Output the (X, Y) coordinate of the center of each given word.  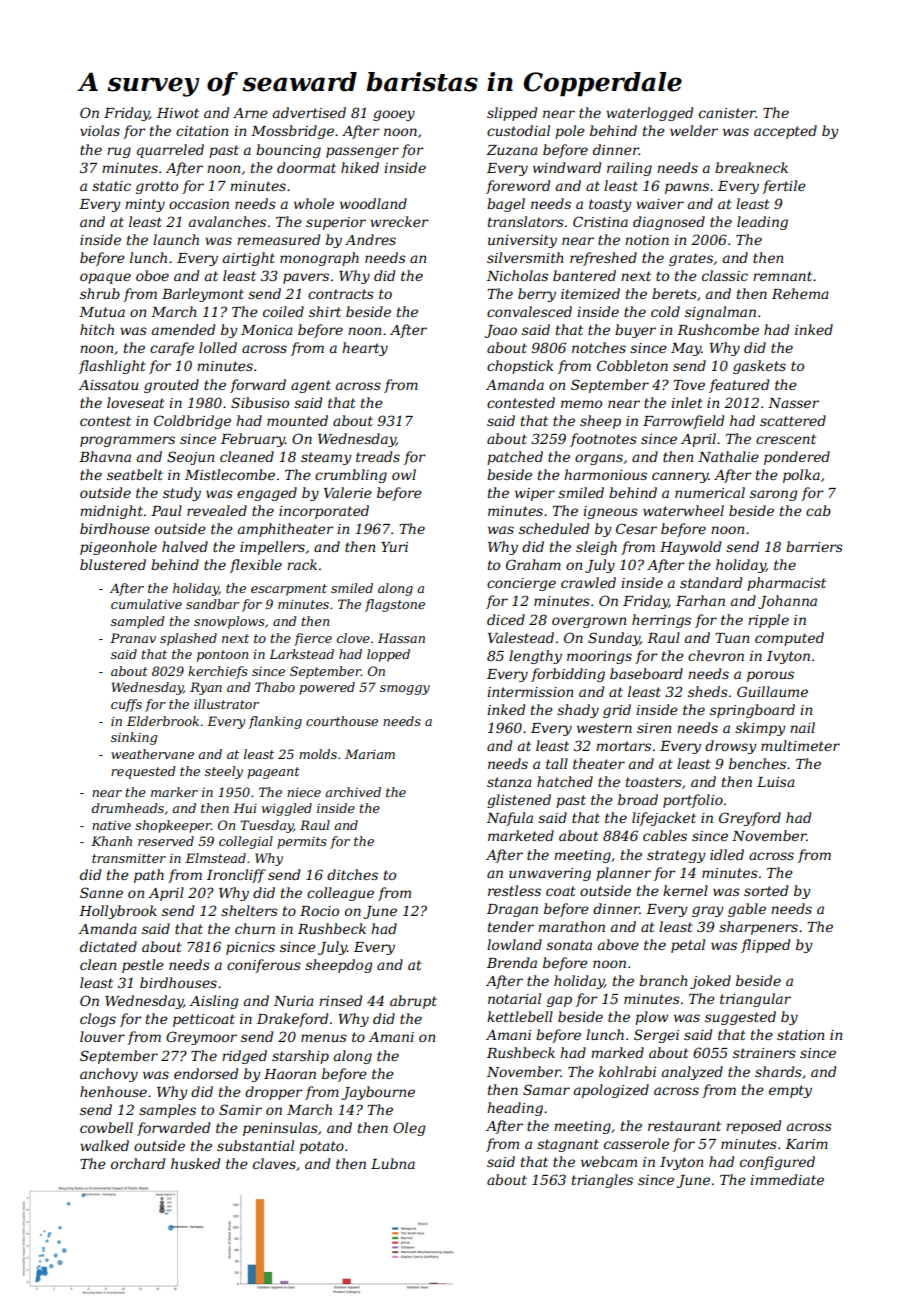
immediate (787, 1179)
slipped (512, 114)
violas (100, 130)
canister (727, 113)
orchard (138, 1163)
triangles (602, 1181)
